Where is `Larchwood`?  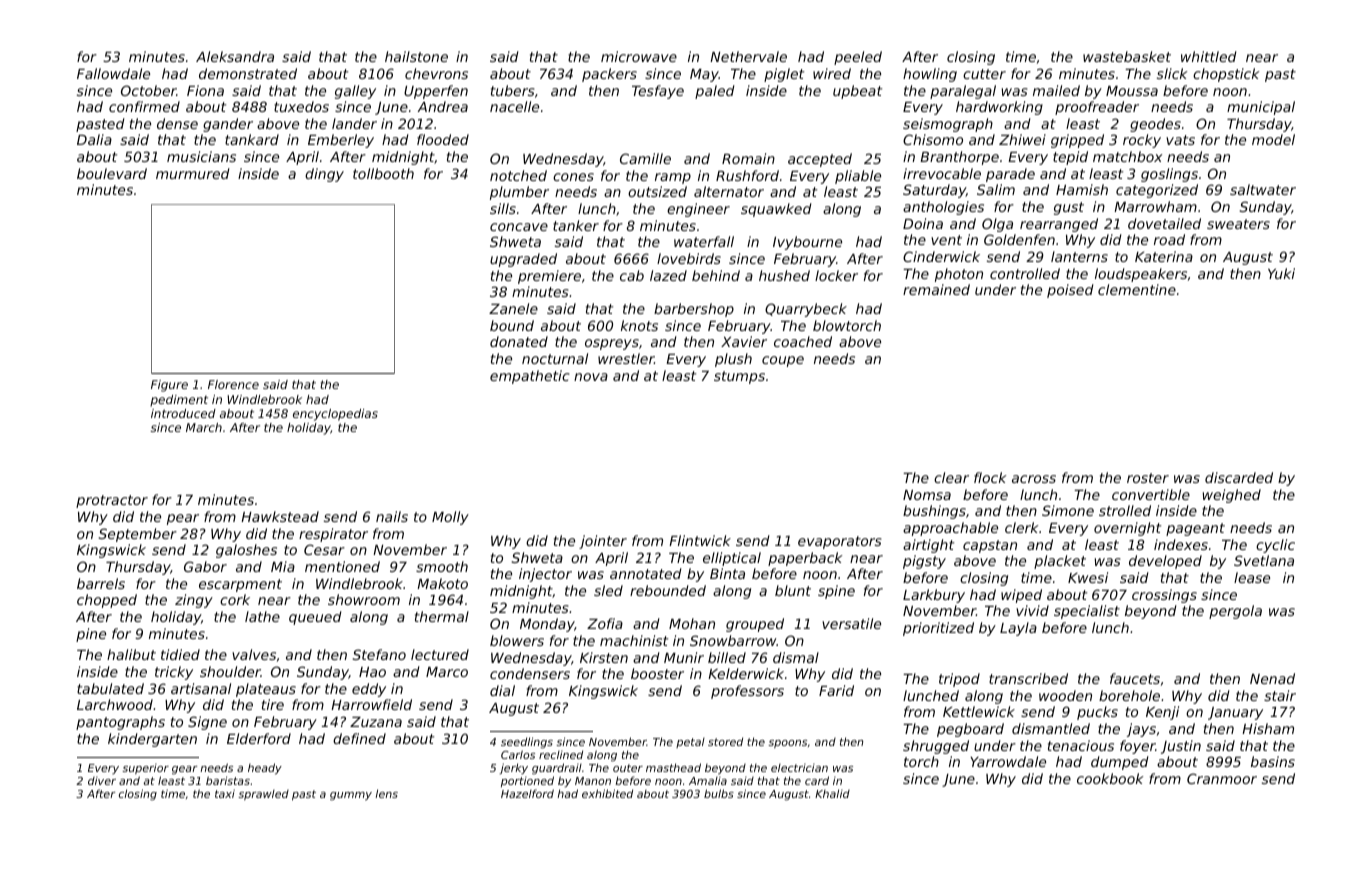 Larchwood is located at coordinates (115, 704).
